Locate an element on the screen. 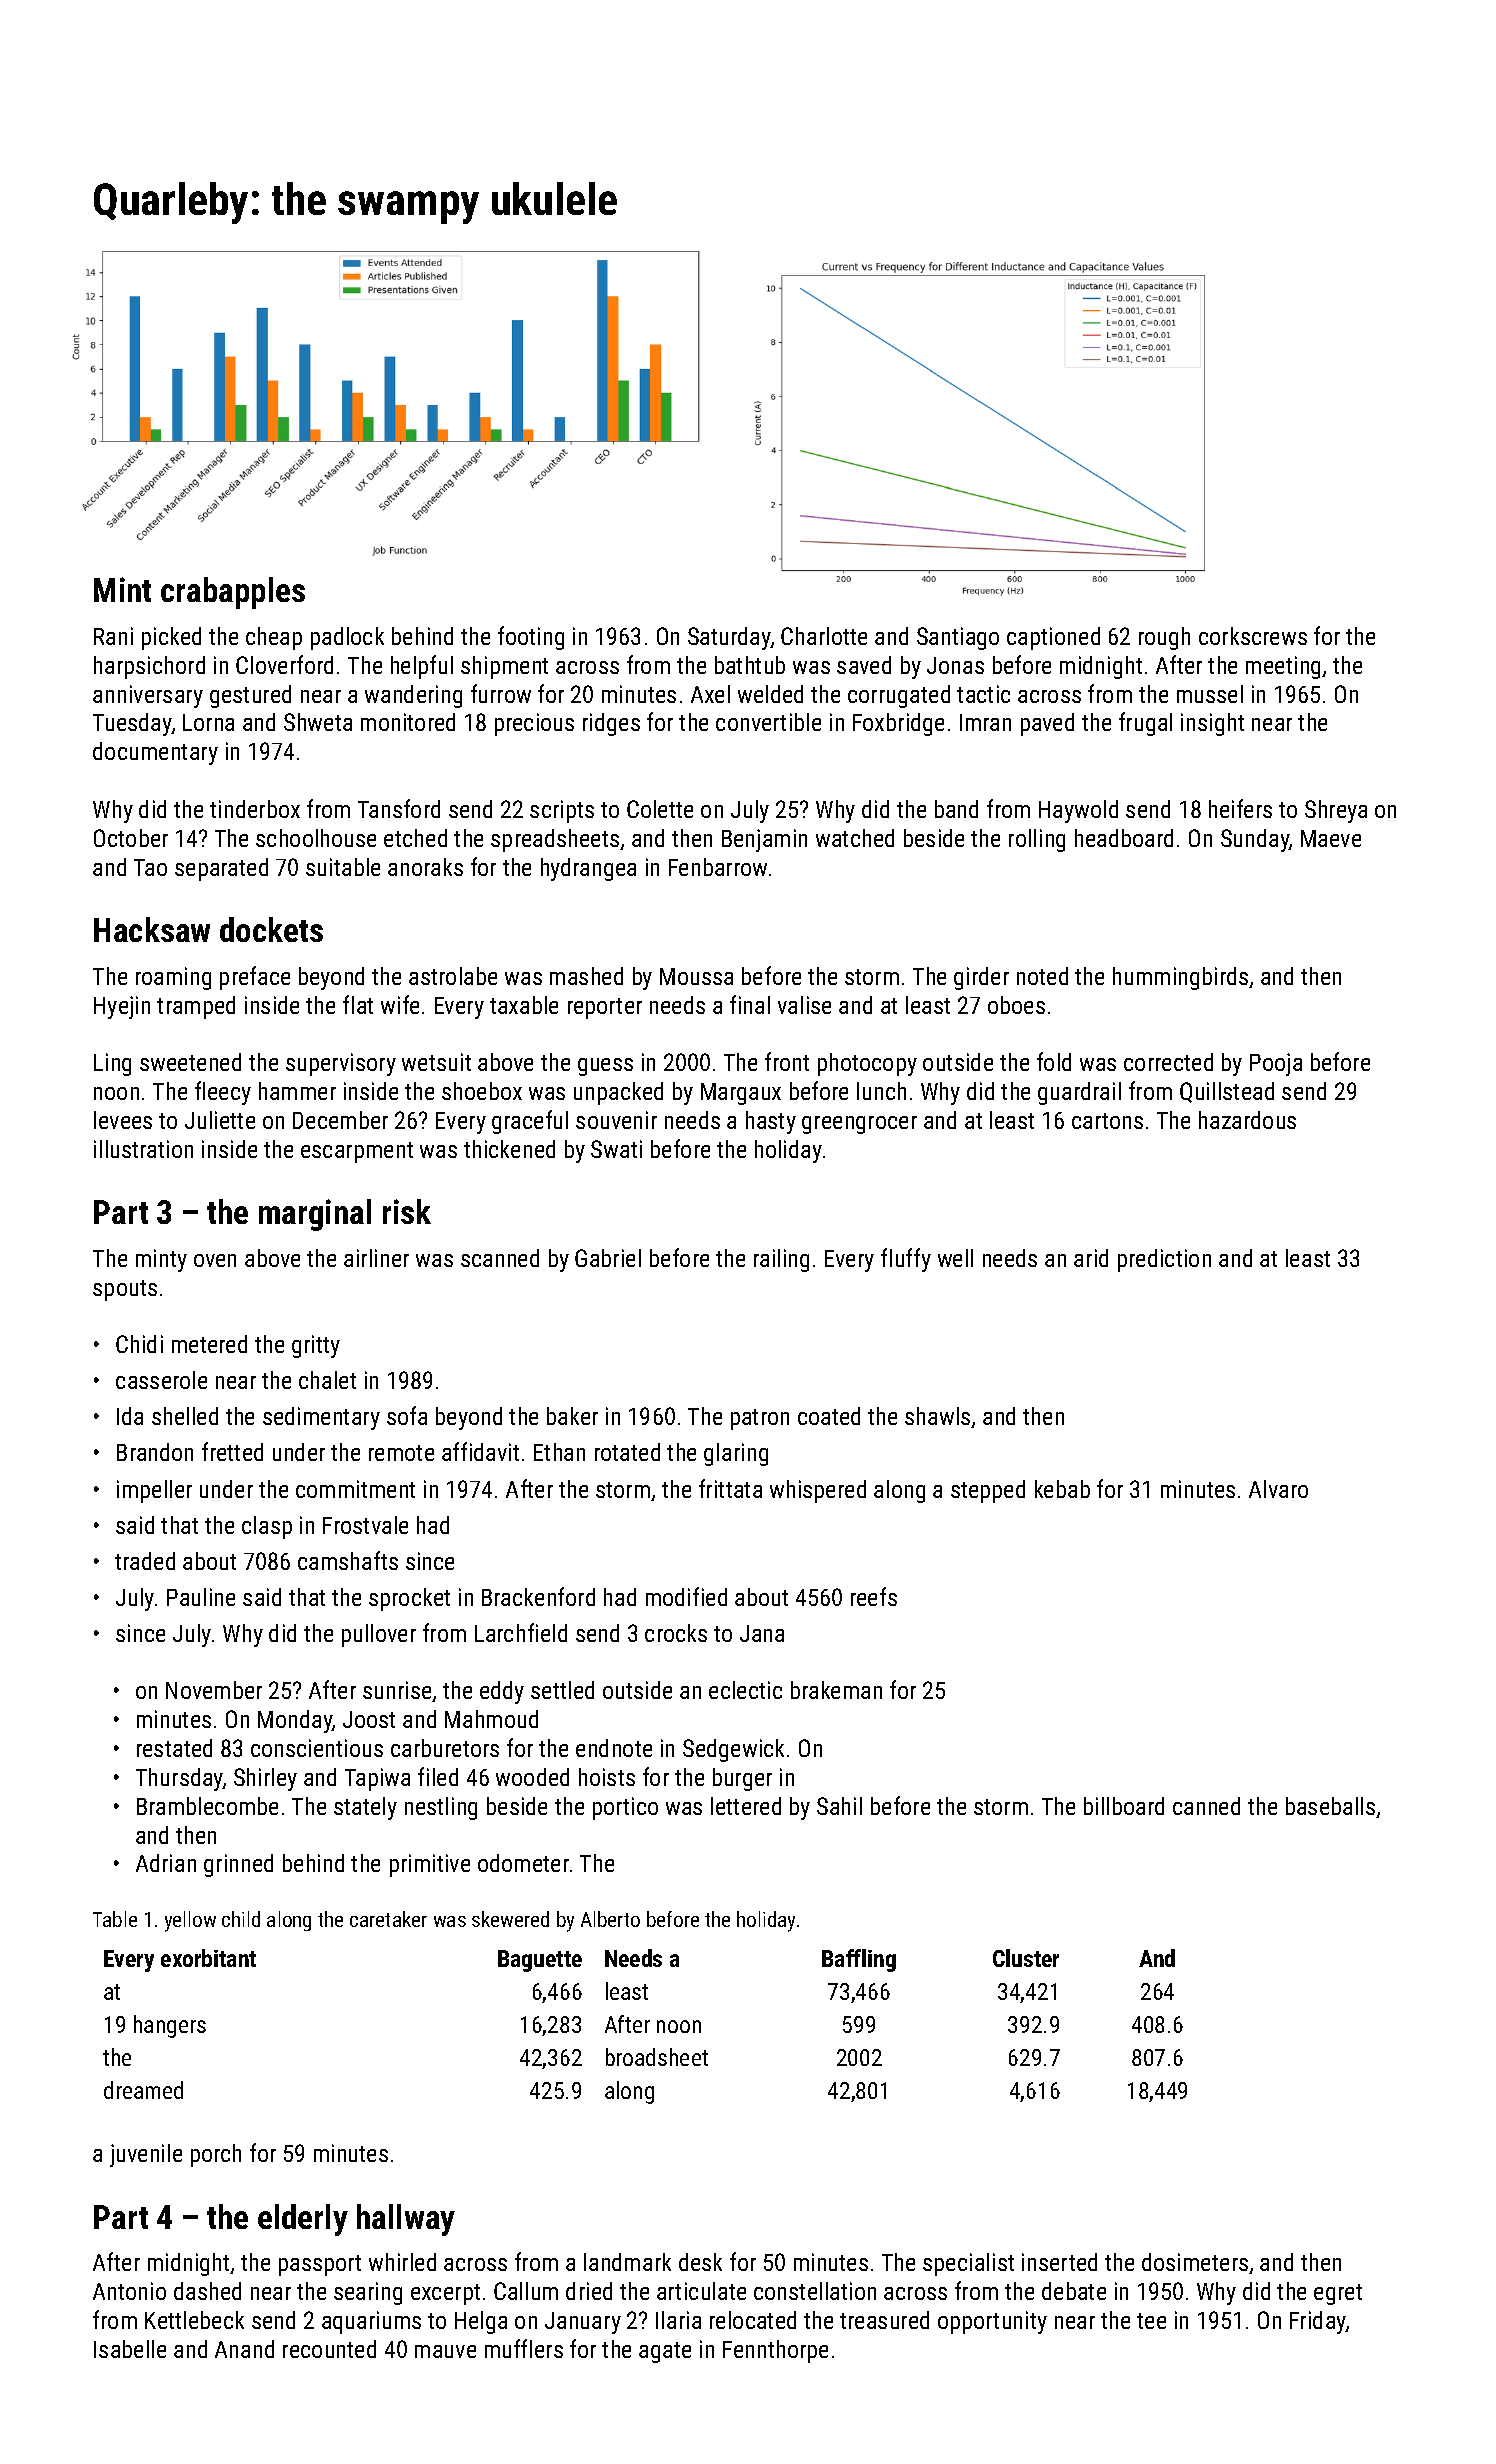  traded is located at coordinates (145, 1561).
